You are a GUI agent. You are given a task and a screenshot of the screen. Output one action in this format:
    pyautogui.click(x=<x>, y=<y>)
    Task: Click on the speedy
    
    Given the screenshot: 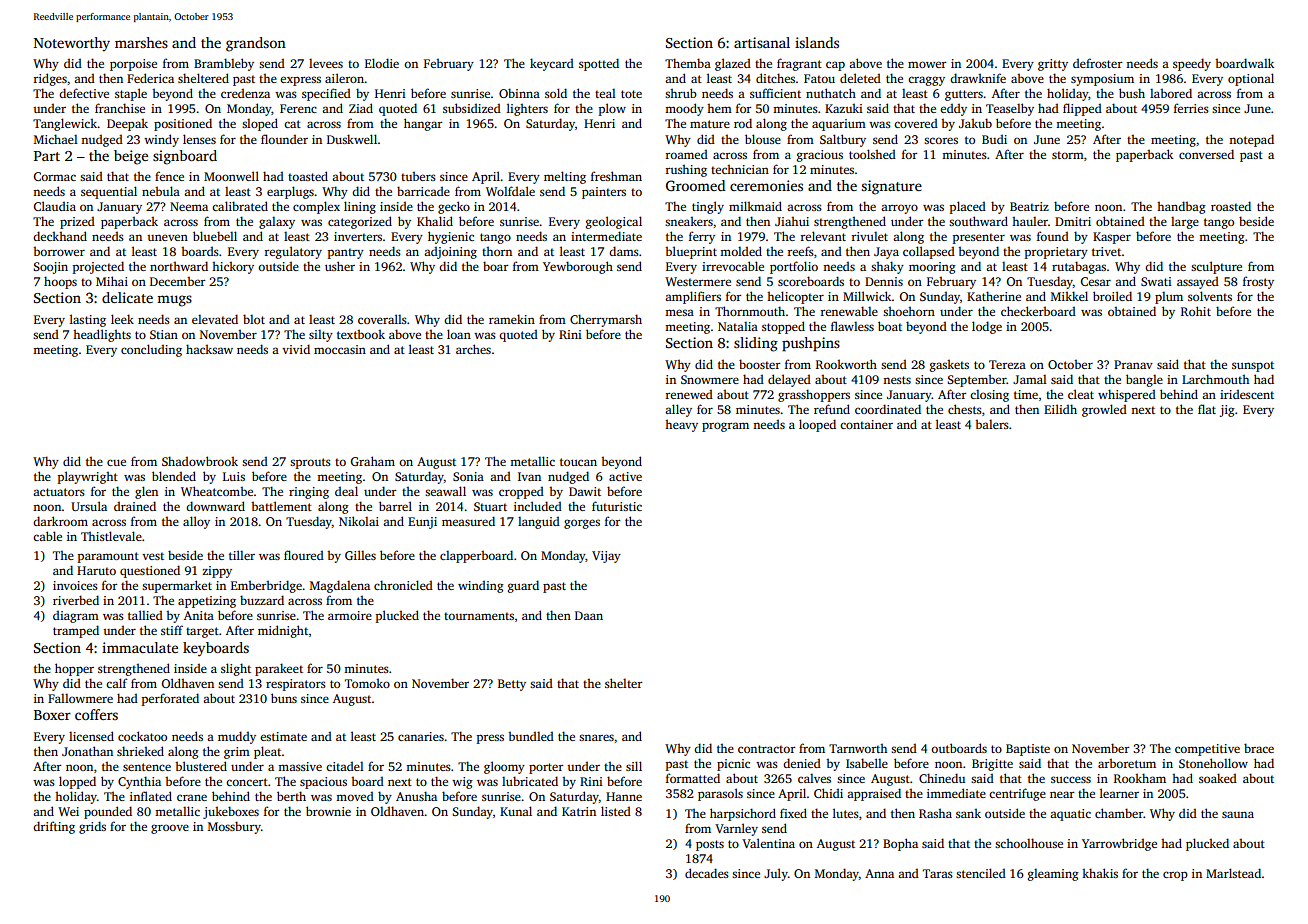 What is the action you would take?
    pyautogui.click(x=1192, y=64)
